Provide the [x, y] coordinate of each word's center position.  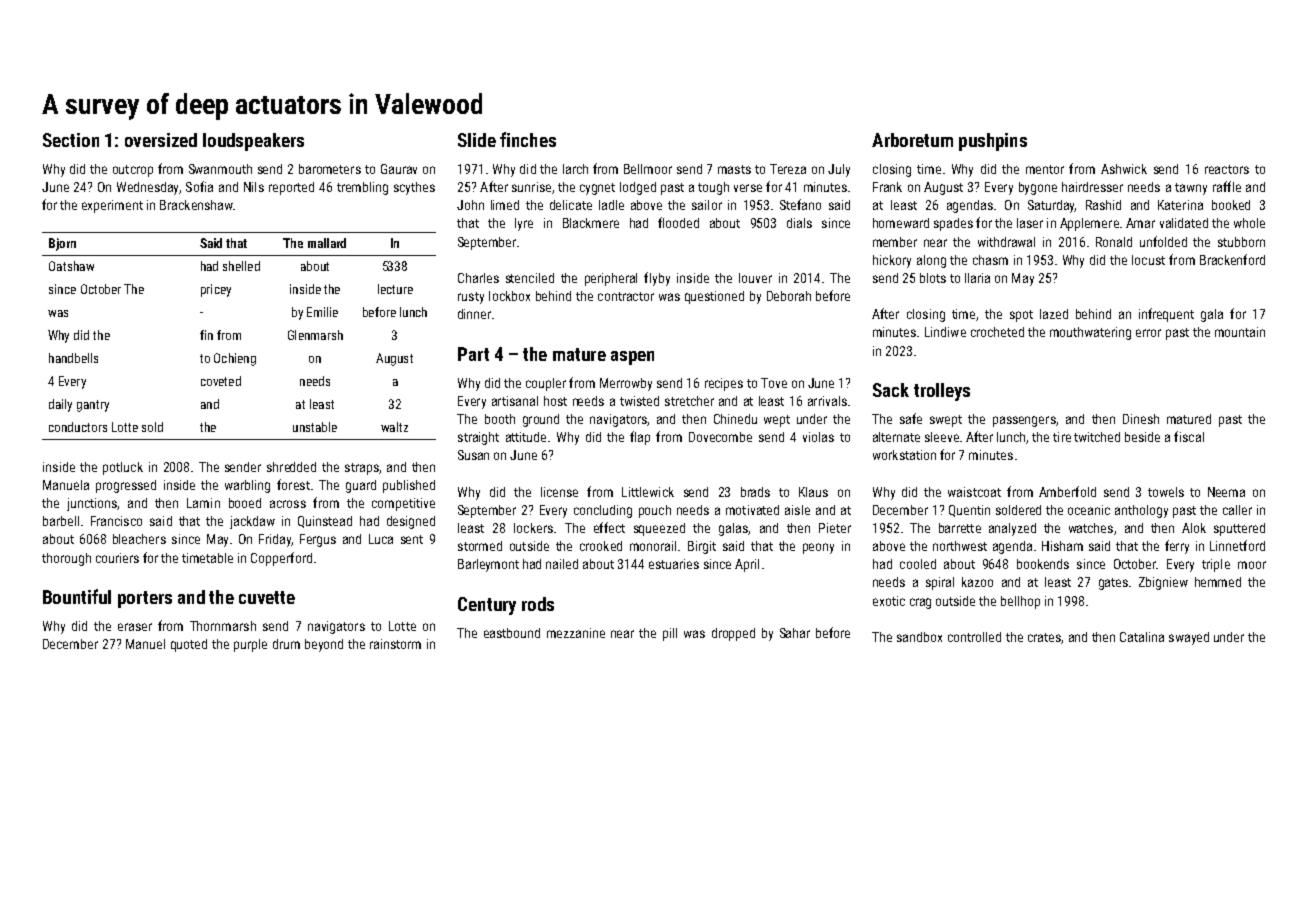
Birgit [702, 547]
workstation [904, 455]
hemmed [1218, 582]
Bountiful [77, 596]
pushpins [993, 142]
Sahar [795, 633]
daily [60, 405]
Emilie [322, 312]
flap [640, 438]
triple [1216, 565]
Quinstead [325, 522]
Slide [477, 140]
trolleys [942, 392]
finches [528, 139]
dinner [474, 314]
